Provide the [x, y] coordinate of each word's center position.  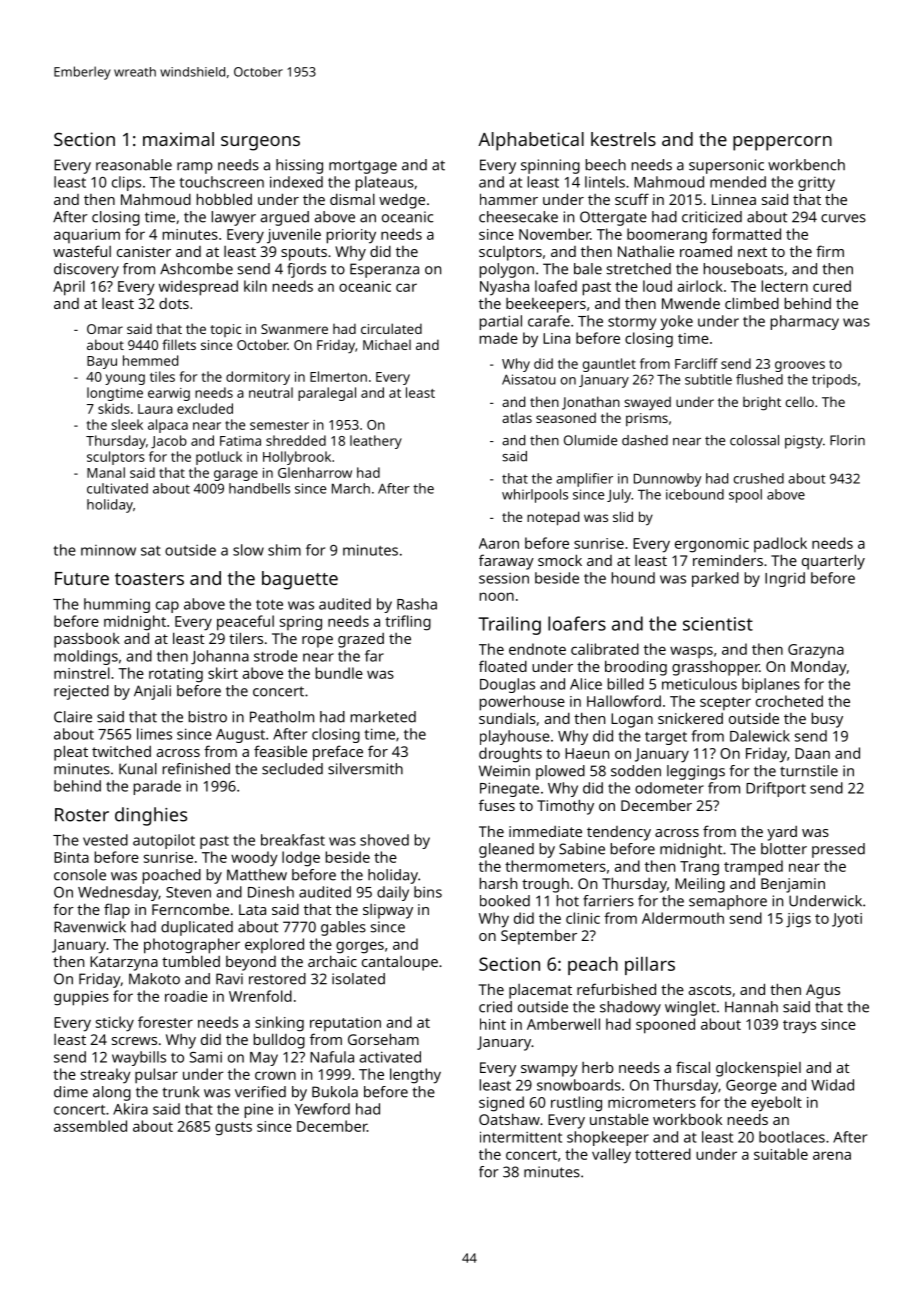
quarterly [833, 562]
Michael [387, 345]
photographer [192, 946]
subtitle [708, 379]
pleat [71, 753]
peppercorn [782, 143]
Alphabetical [531, 141]
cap [167, 607]
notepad [553, 518]
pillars [650, 966]
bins [428, 892]
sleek [127, 424]
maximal [178, 139]
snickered [690, 718]
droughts [510, 755]
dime [71, 1092]
